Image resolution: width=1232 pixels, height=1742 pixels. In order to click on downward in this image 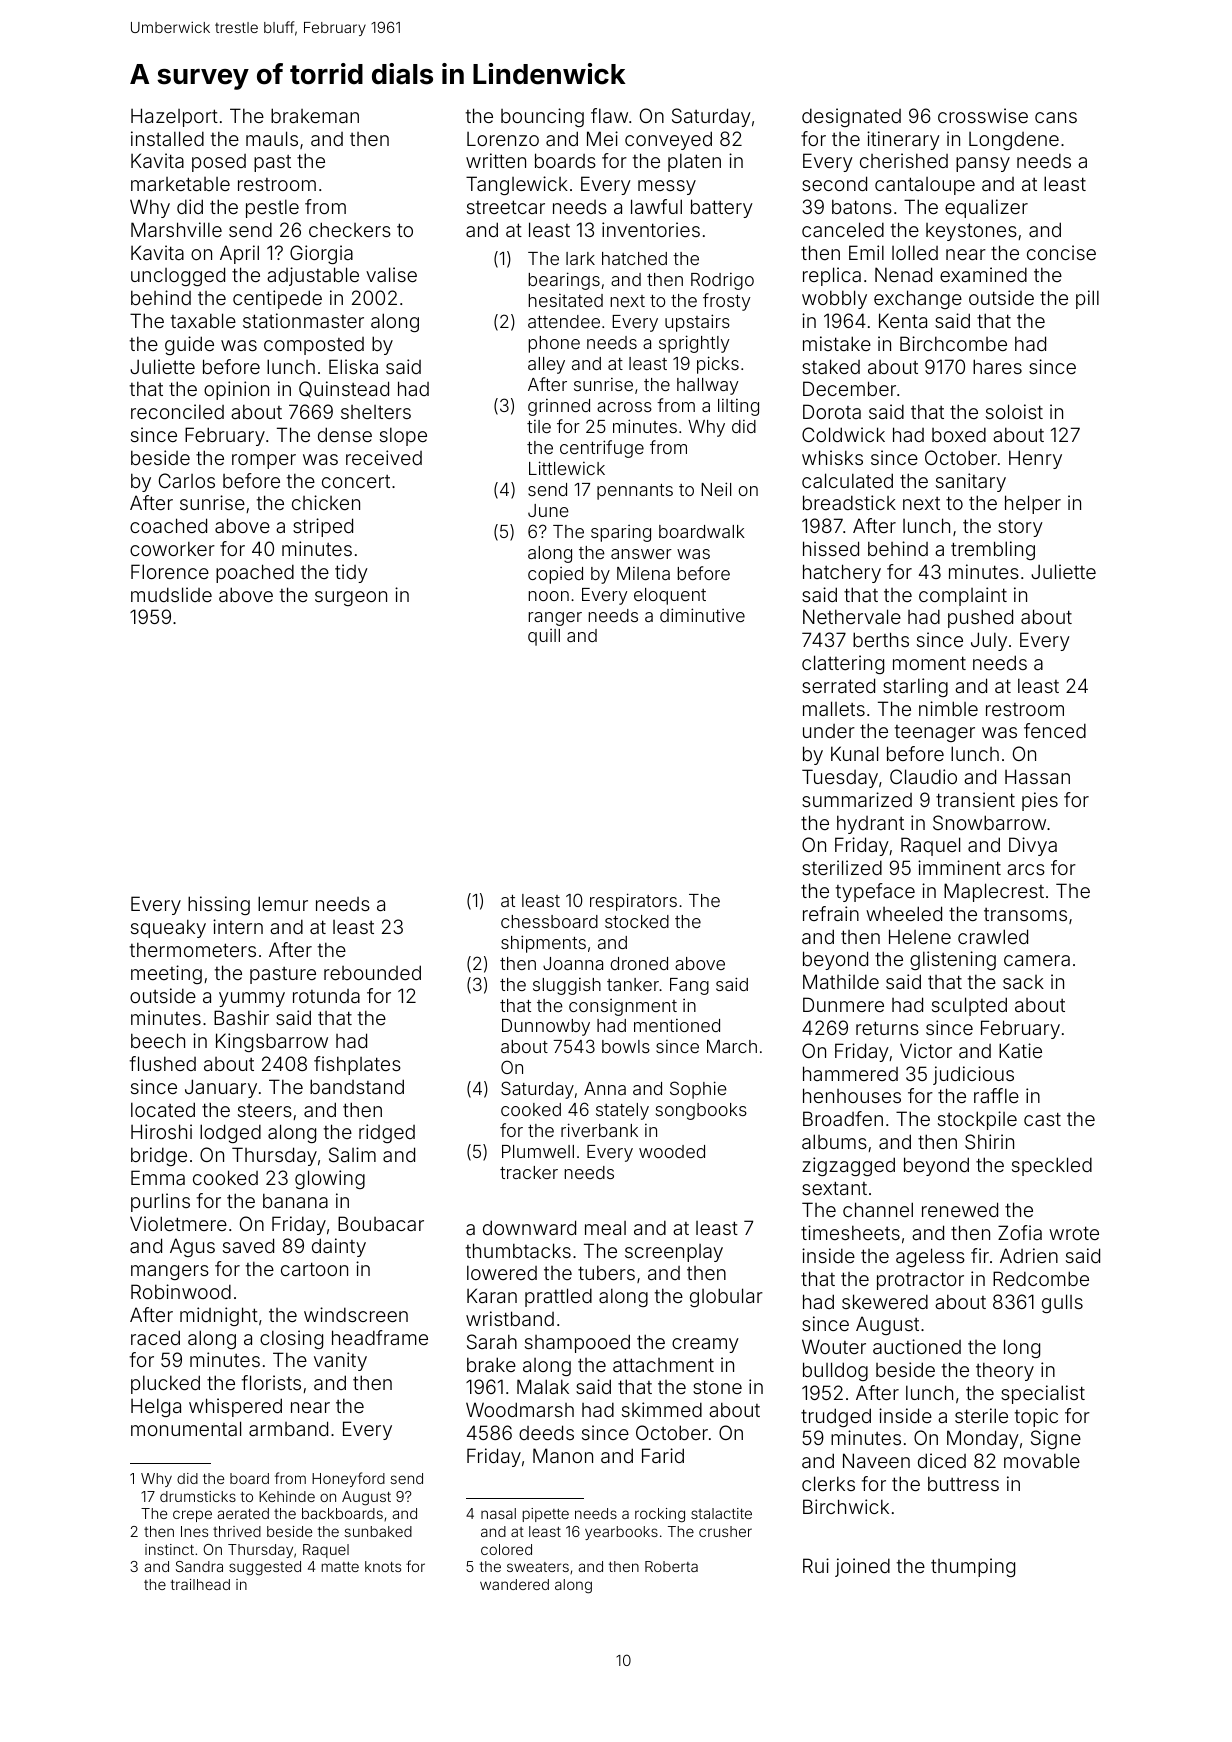, I will do `click(529, 1227)`.
